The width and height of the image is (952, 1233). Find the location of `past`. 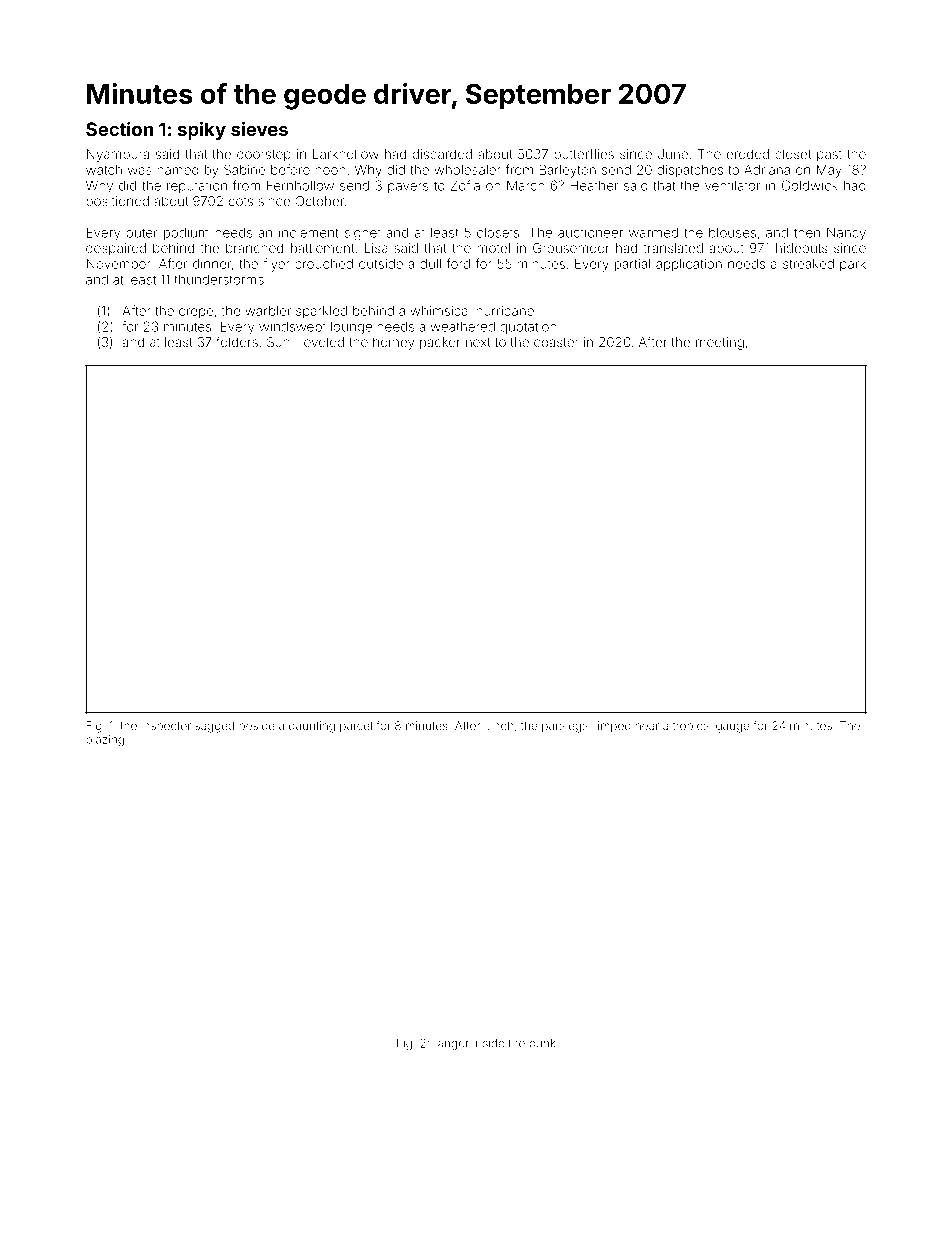

past is located at coordinates (829, 156).
